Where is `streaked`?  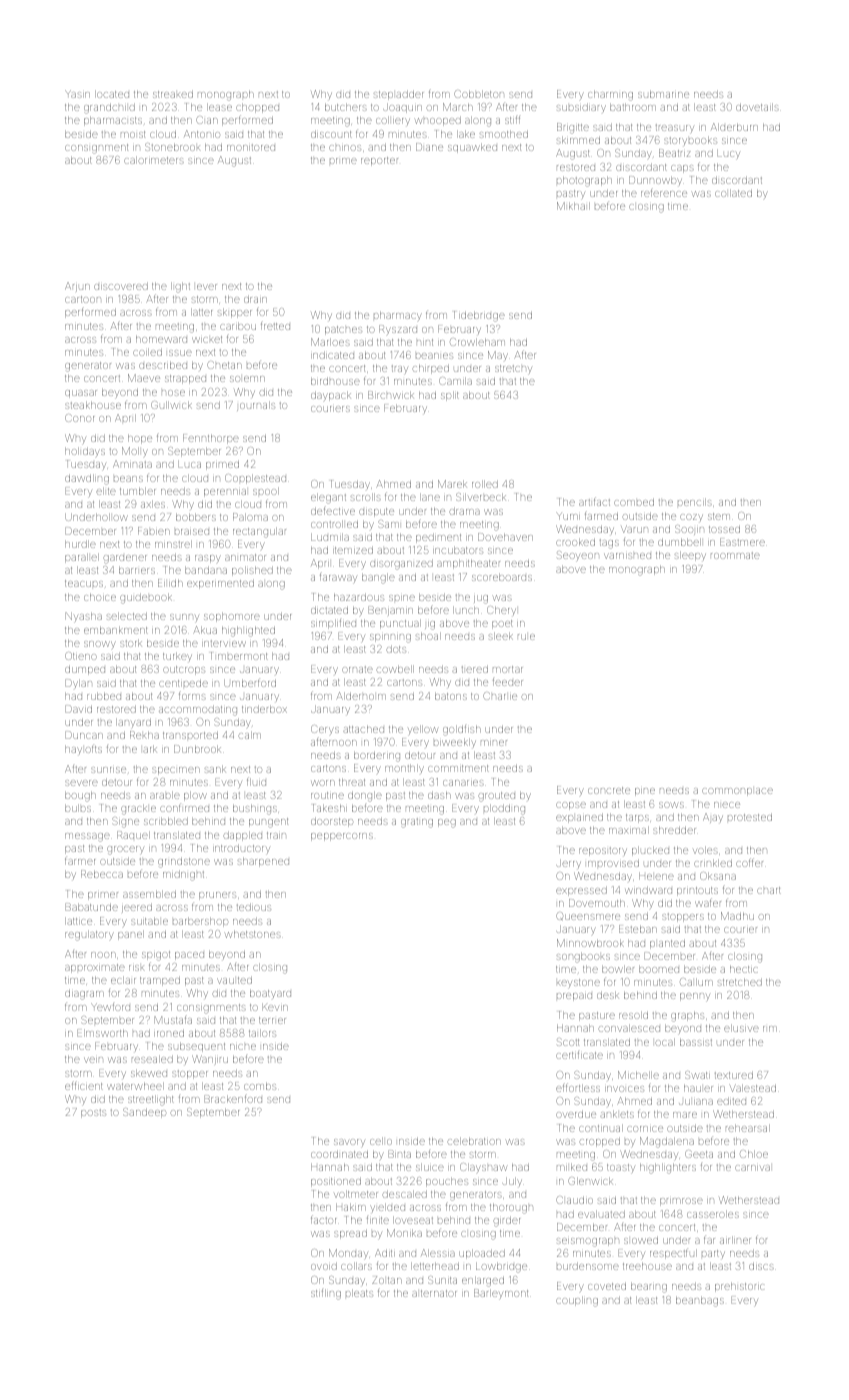
streaked is located at coordinates (173, 94).
